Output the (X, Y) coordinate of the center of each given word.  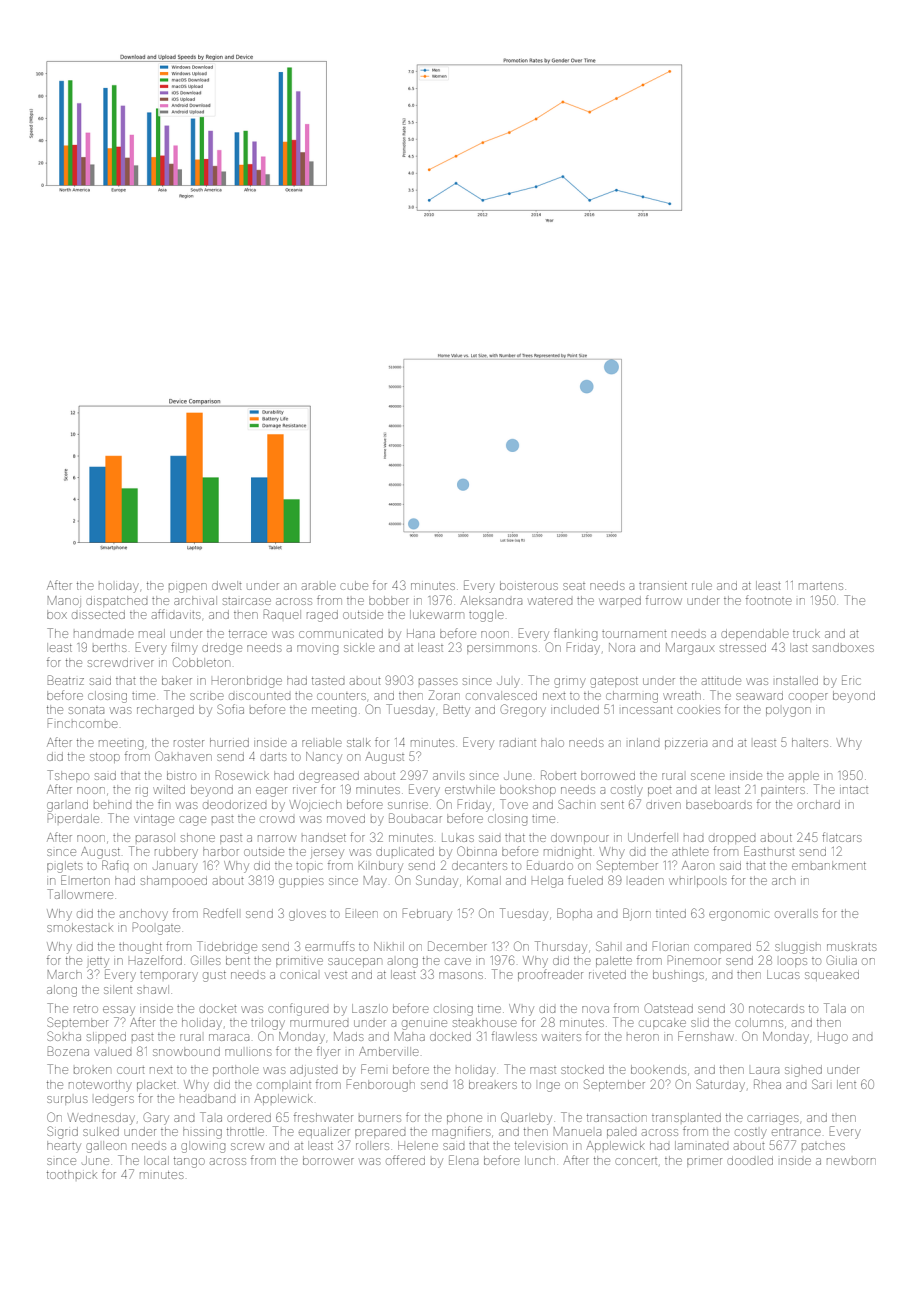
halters (810, 742)
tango (189, 1162)
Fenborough (381, 1085)
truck (806, 633)
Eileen (362, 913)
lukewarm (437, 614)
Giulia (842, 960)
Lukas (458, 837)
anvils (449, 775)
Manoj (64, 601)
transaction (617, 1118)
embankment (829, 865)
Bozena (68, 1051)
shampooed (174, 881)
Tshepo (68, 776)
